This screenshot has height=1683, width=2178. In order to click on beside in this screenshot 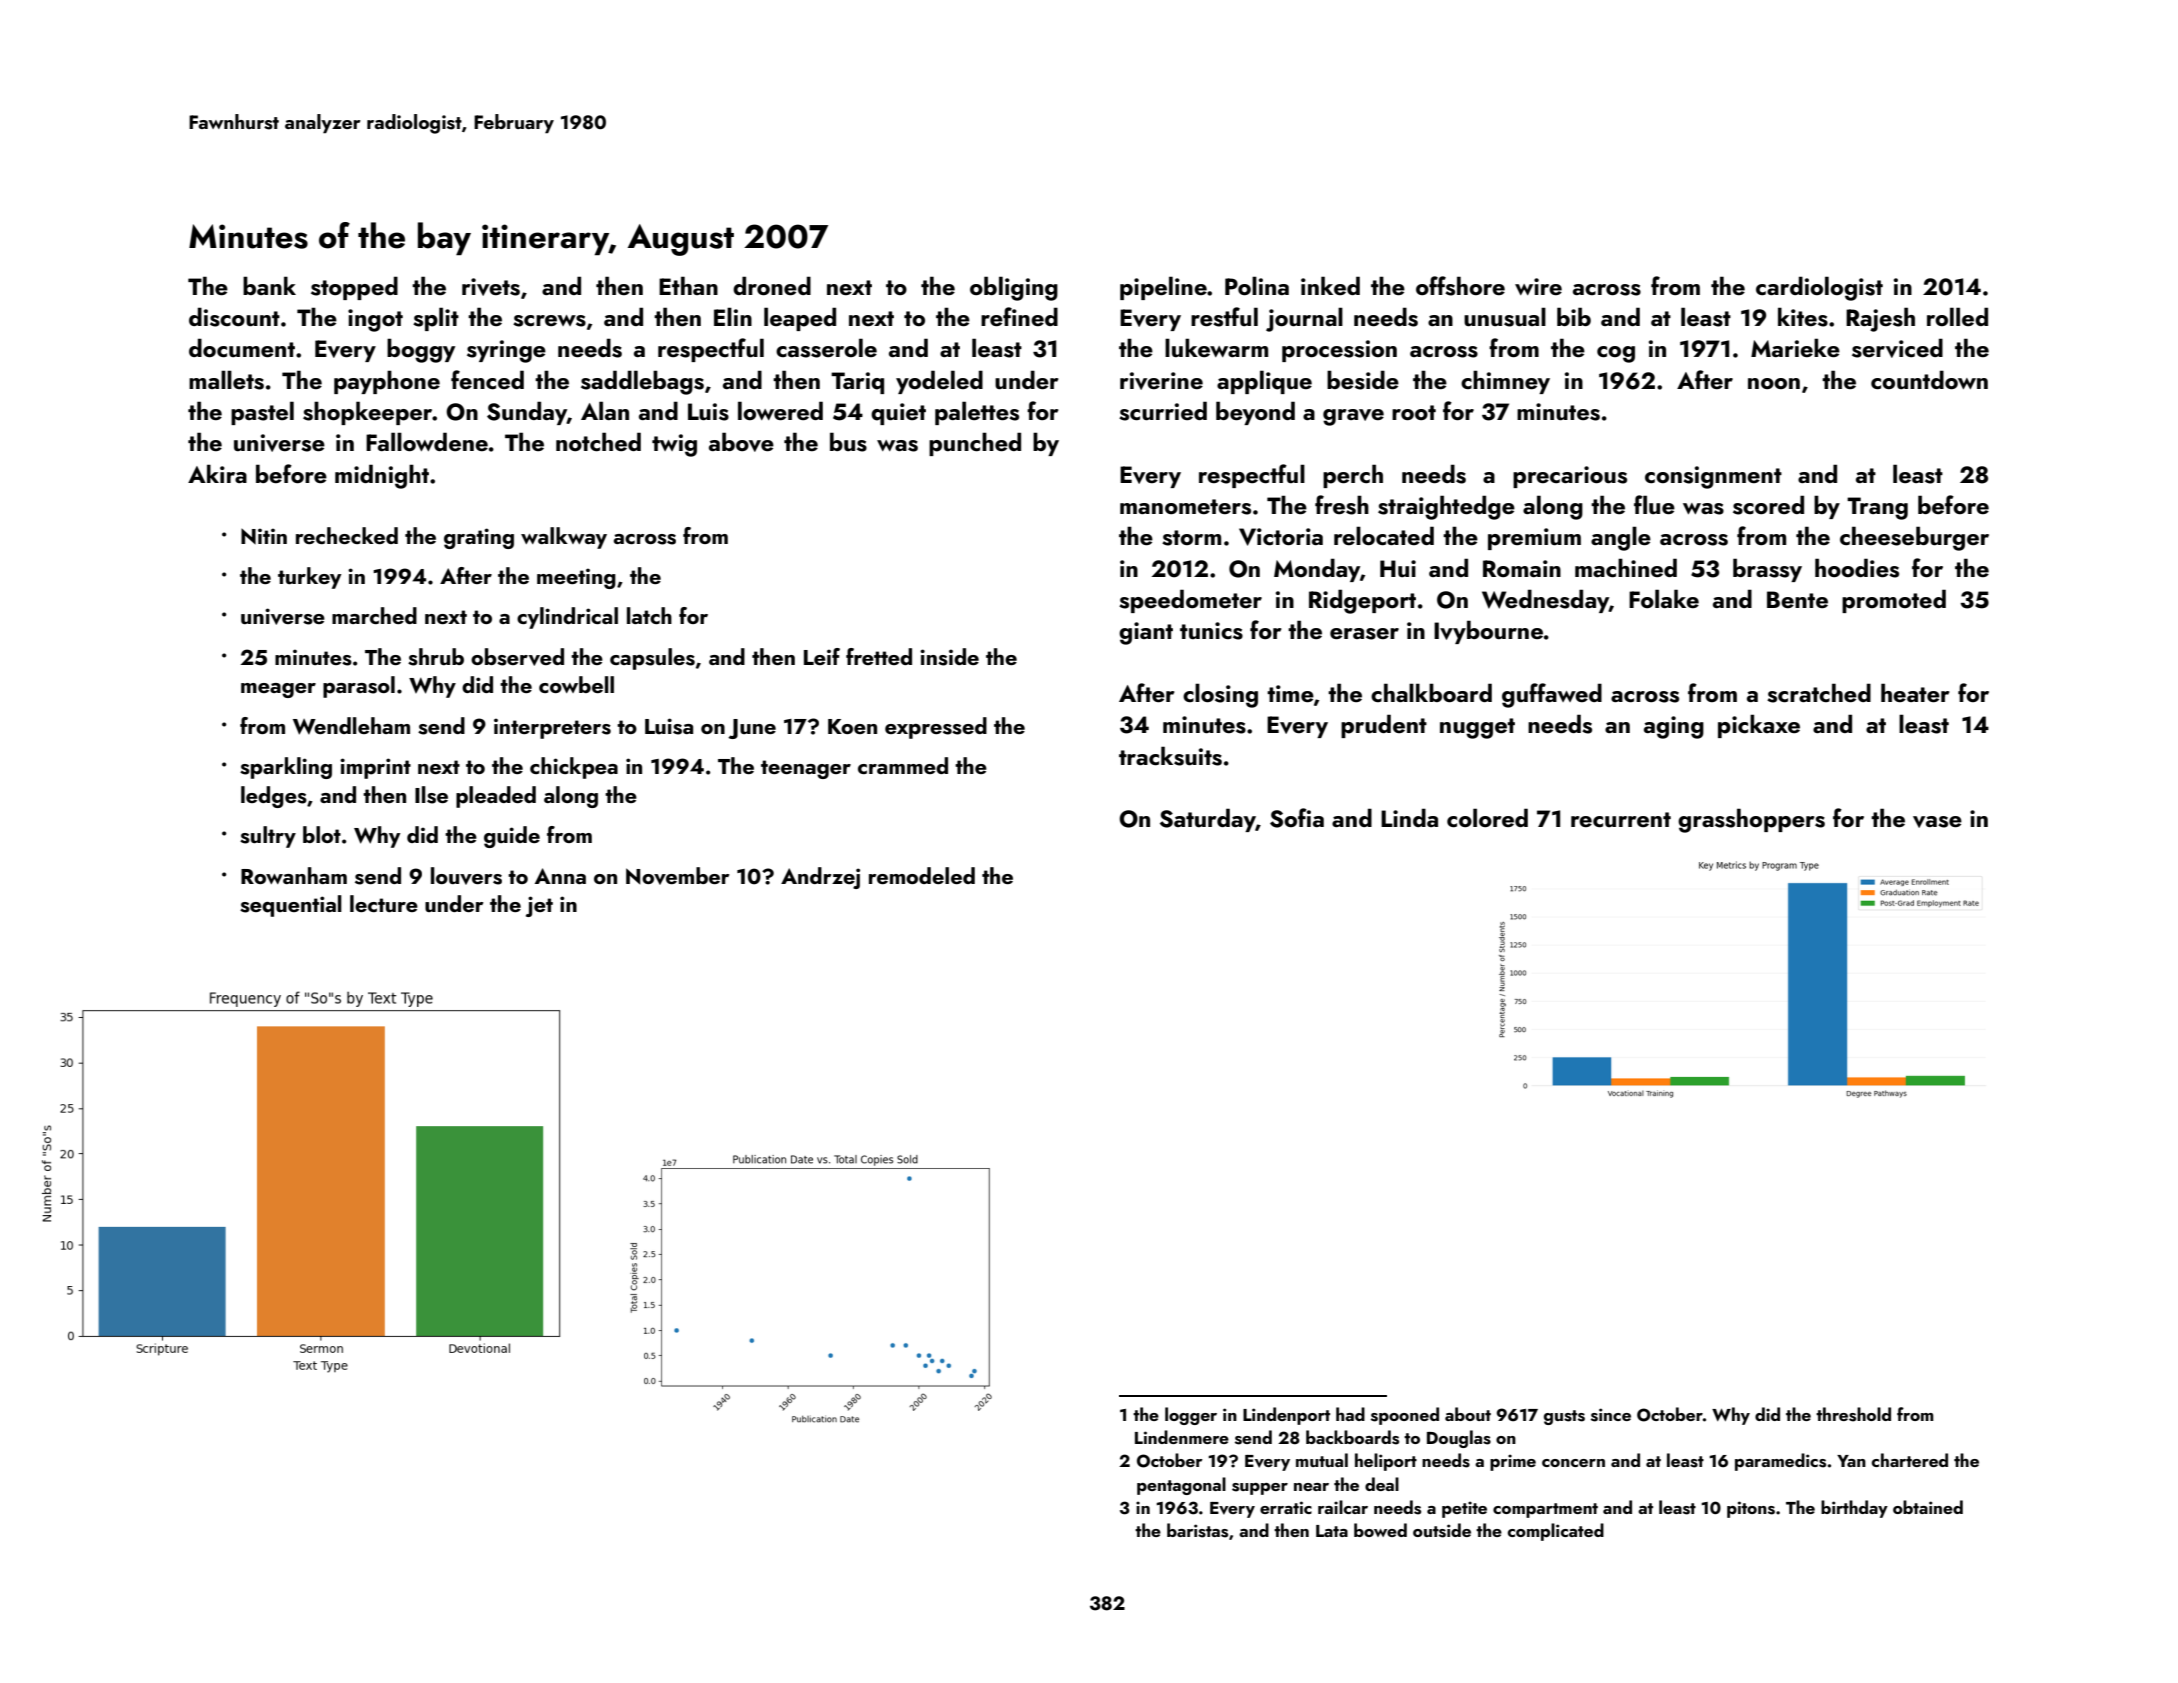, I will do `click(1363, 380)`.
